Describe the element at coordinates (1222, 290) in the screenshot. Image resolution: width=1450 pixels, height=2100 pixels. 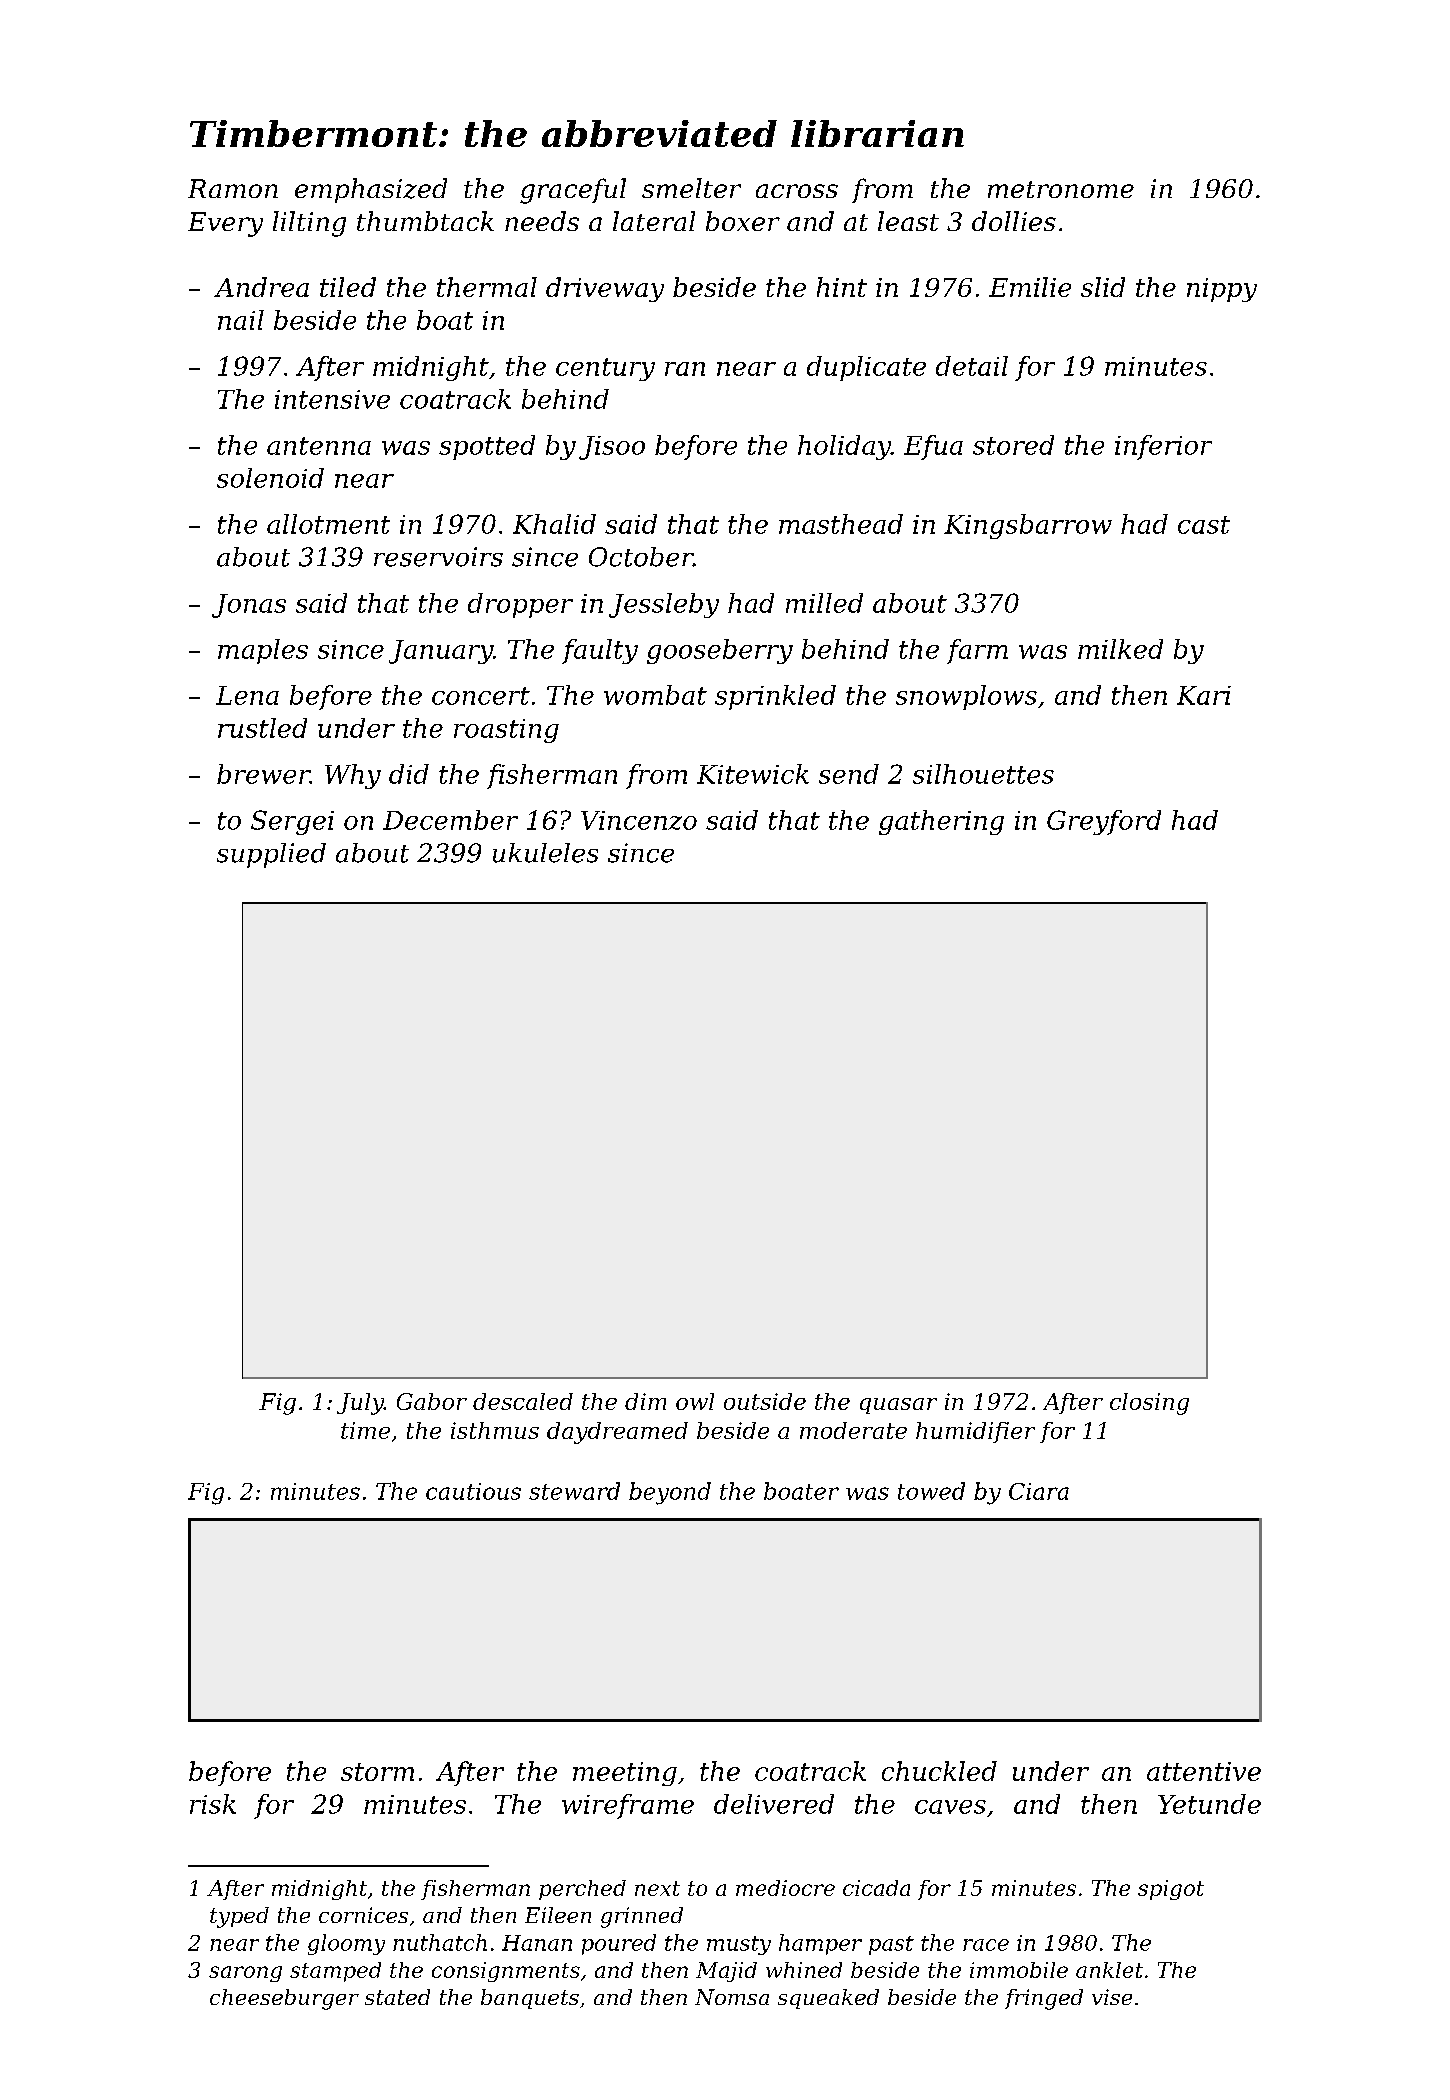
I see `nippy` at that location.
